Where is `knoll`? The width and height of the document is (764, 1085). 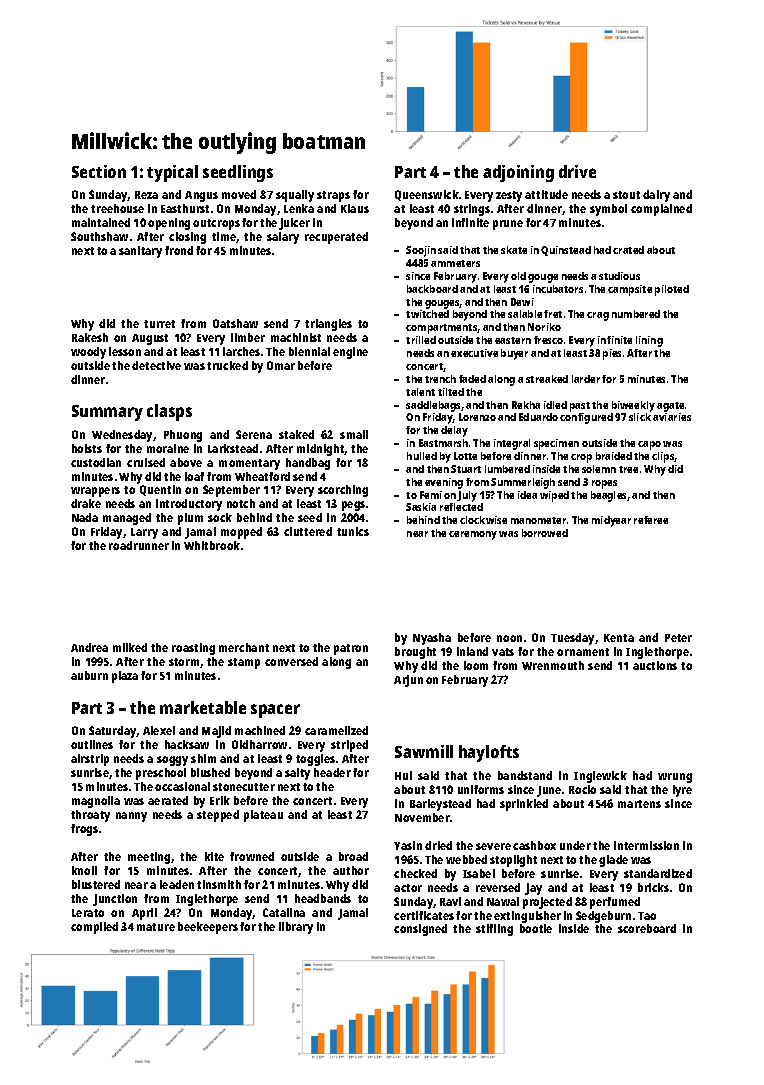 knoll is located at coordinates (84, 870).
